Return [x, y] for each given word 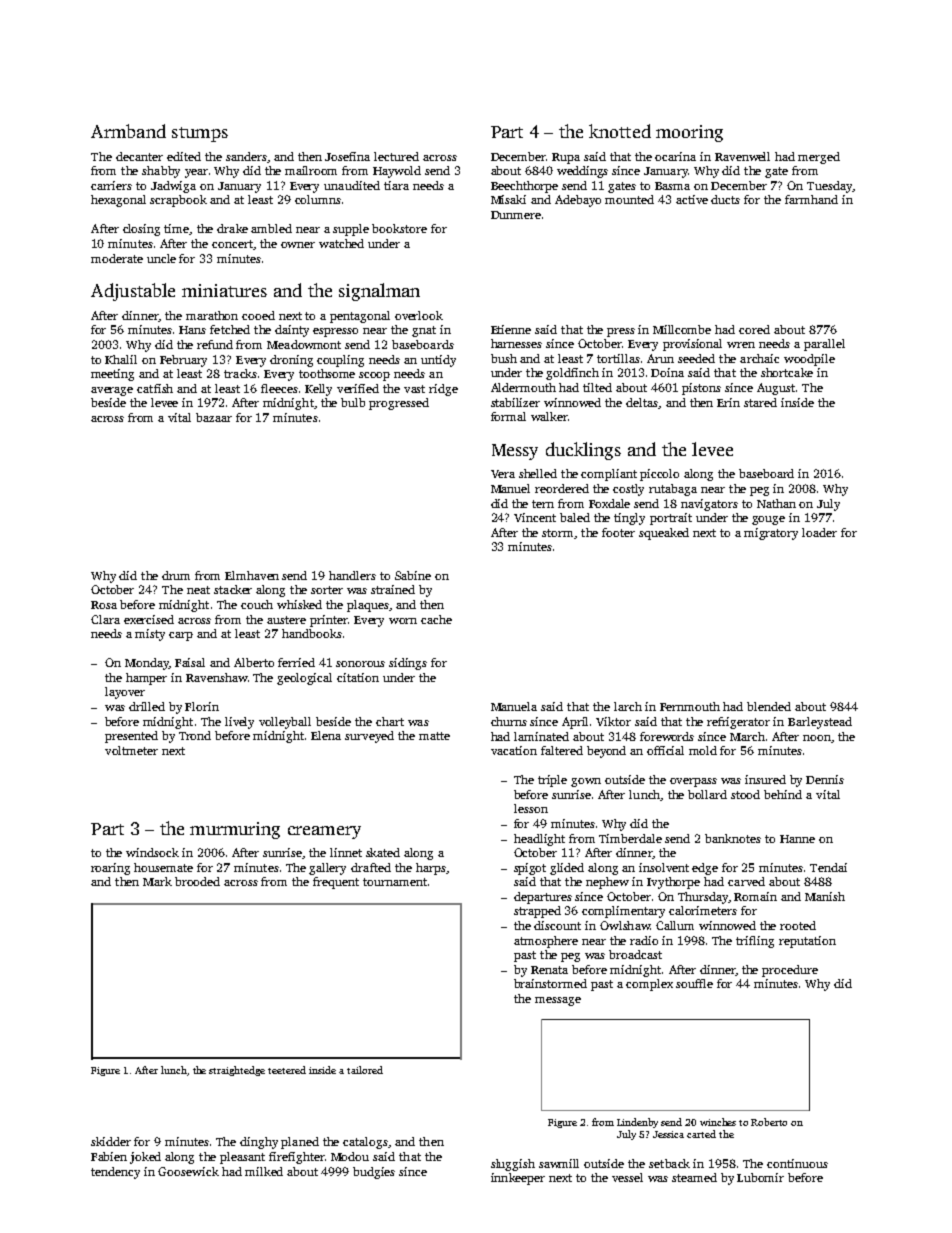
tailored [365, 1070]
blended [769, 706]
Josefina [347, 156]
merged [819, 158]
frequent [336, 883]
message [558, 1001]
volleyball [285, 723]
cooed [258, 315]
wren [741, 345]
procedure [790, 971]
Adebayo [578, 201]
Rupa [566, 158]
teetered [287, 1070]
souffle [694, 983]
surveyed [369, 737]
